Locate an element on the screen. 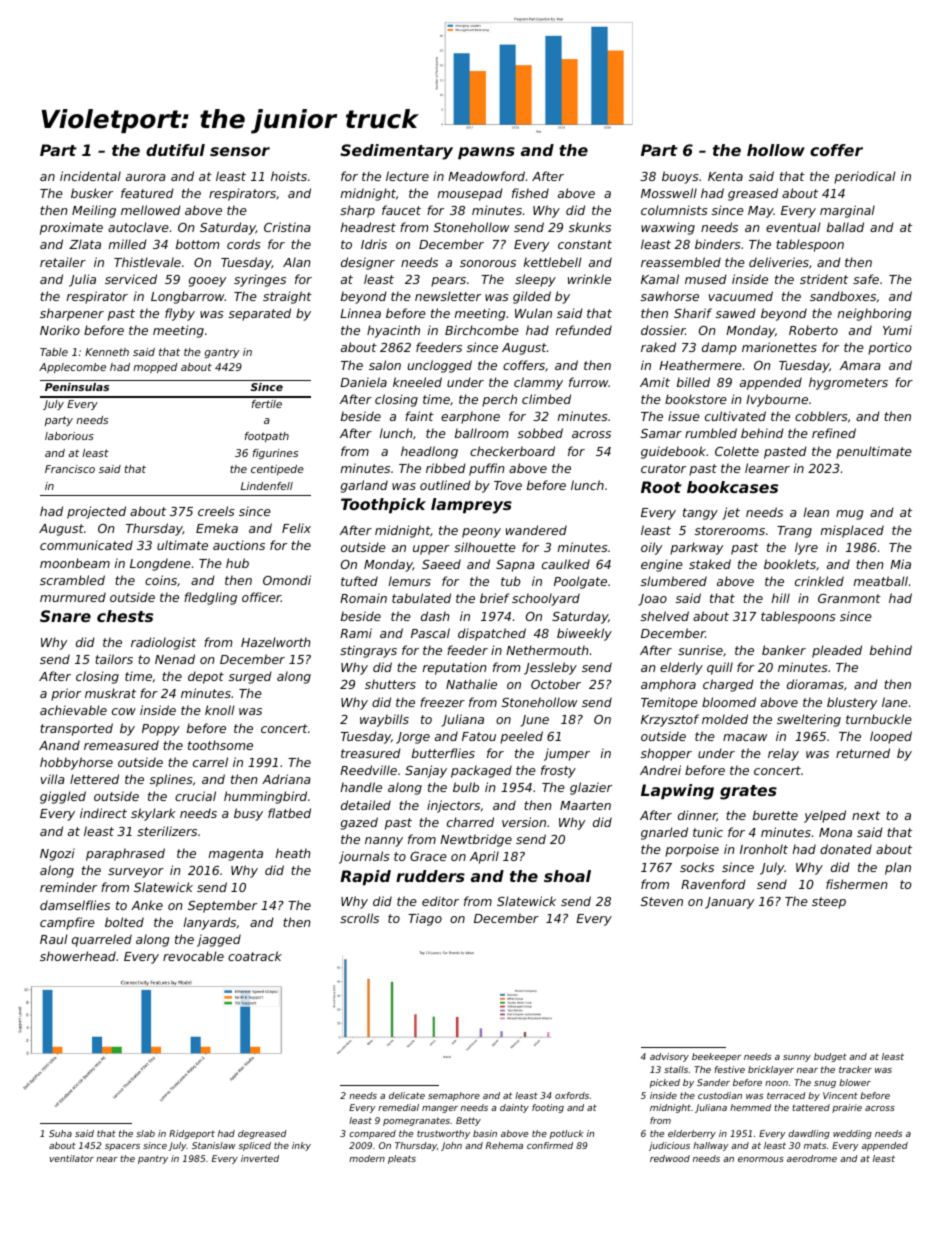 Image resolution: width=952 pixels, height=1233 pixels. flatbed is located at coordinates (289, 813).
